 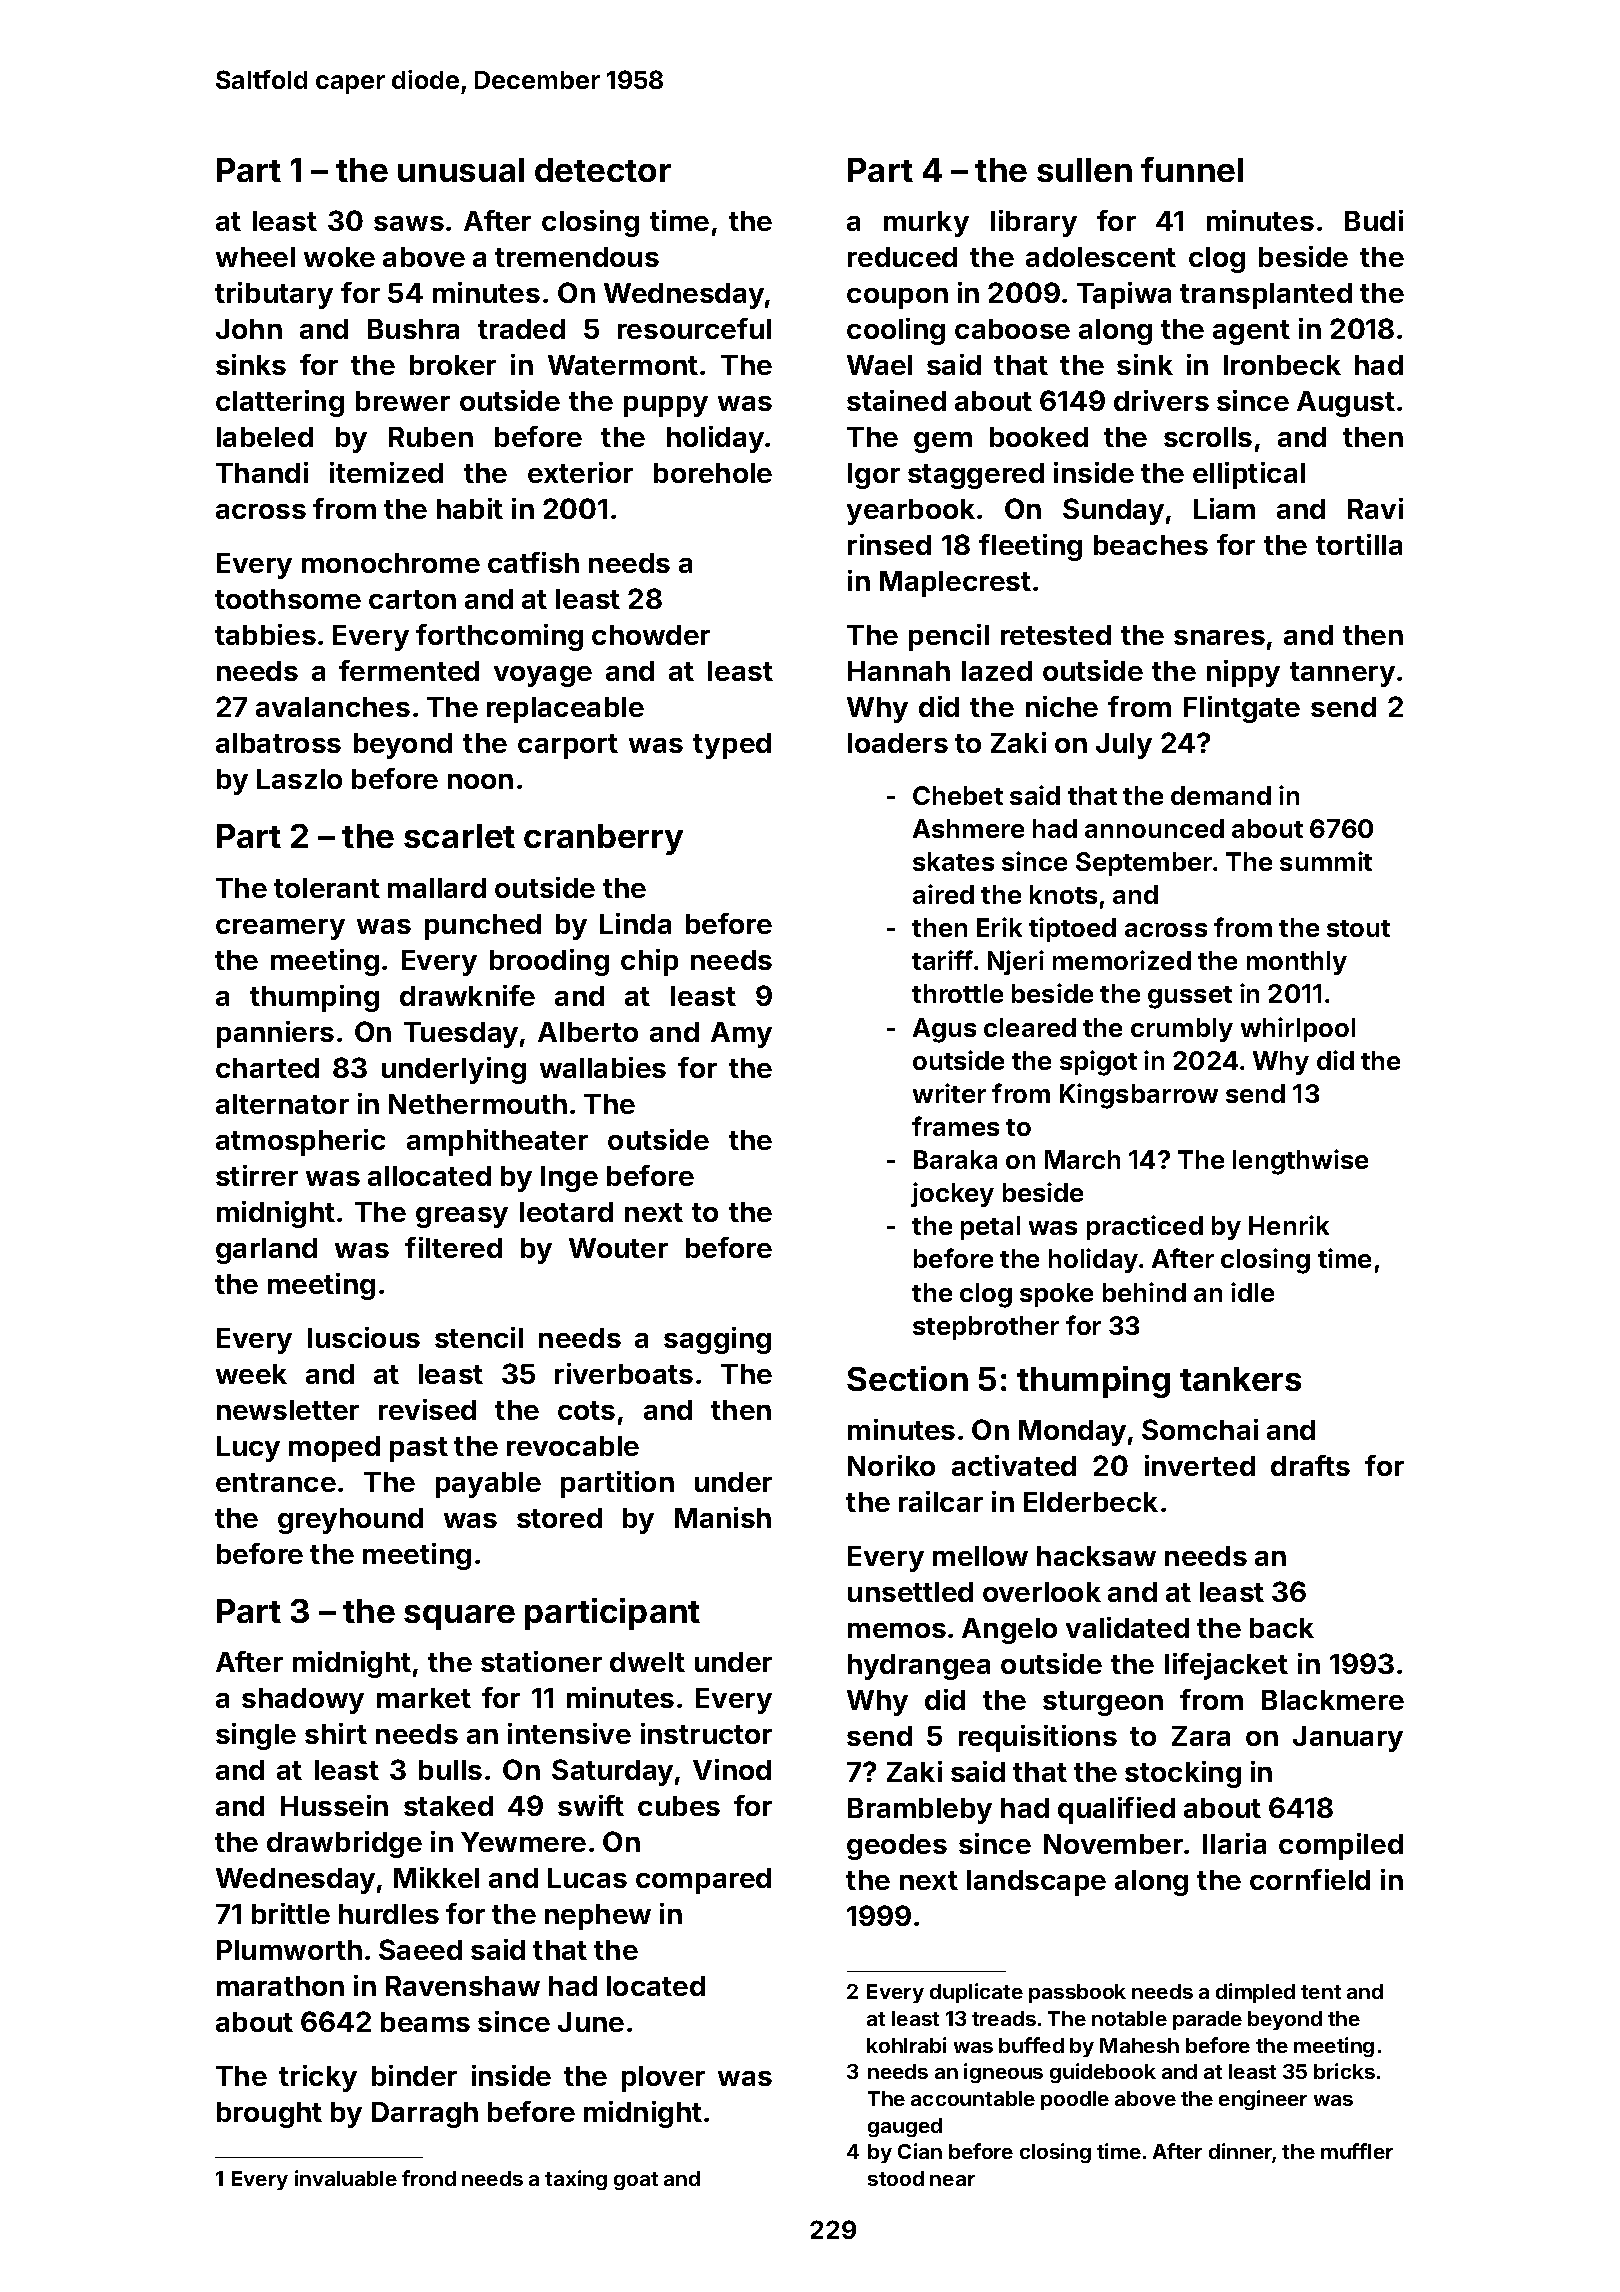 What do you see at coordinates (926, 224) in the page?
I see `murky` at bounding box center [926, 224].
